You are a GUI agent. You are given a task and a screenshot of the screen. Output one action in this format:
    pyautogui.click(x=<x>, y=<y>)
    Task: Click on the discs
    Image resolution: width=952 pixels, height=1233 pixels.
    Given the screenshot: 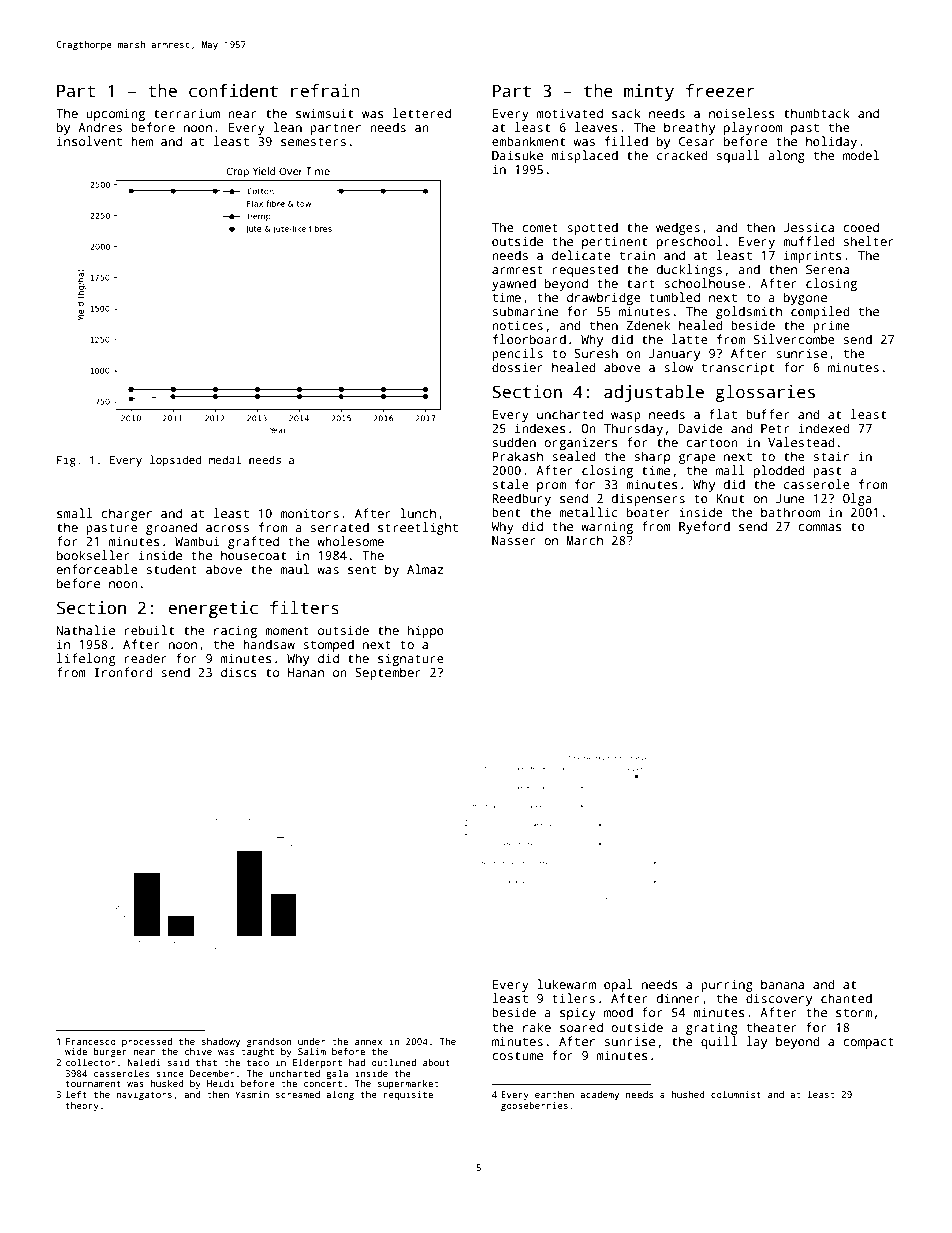 What is the action you would take?
    pyautogui.click(x=239, y=672)
